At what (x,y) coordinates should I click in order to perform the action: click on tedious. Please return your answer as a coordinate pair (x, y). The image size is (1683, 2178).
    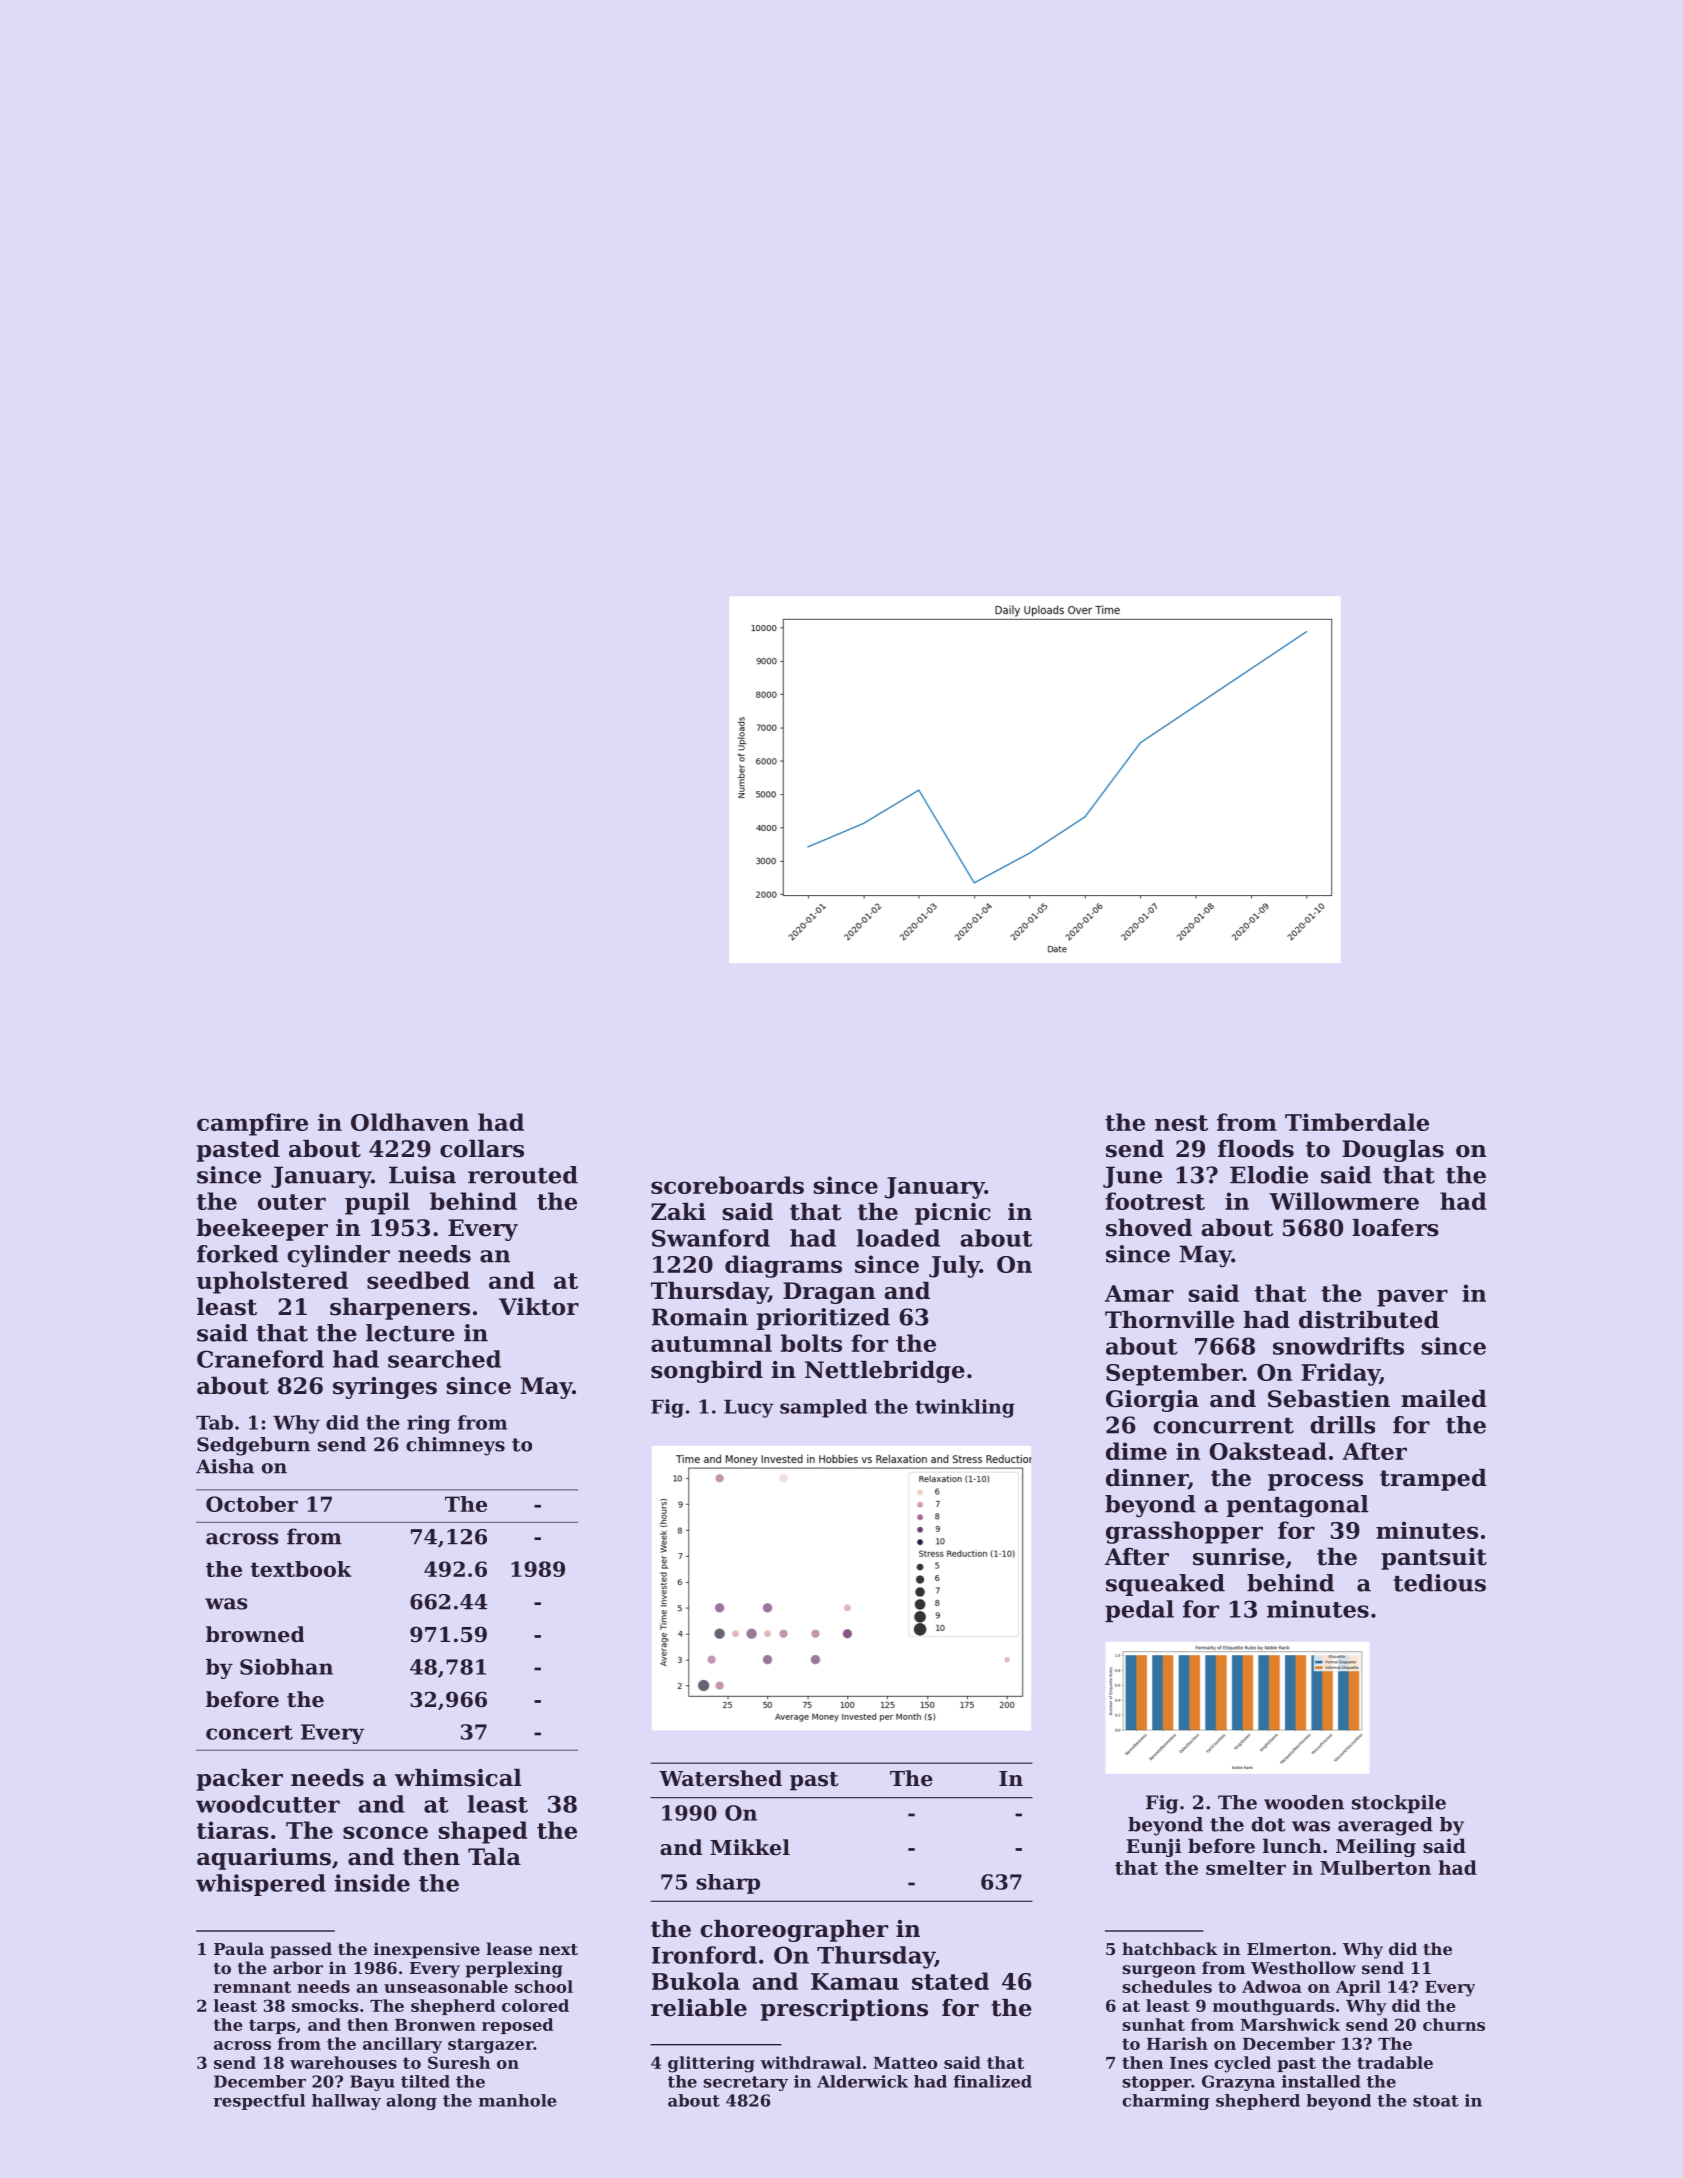
    Looking at the image, I should click on (1439, 1583).
